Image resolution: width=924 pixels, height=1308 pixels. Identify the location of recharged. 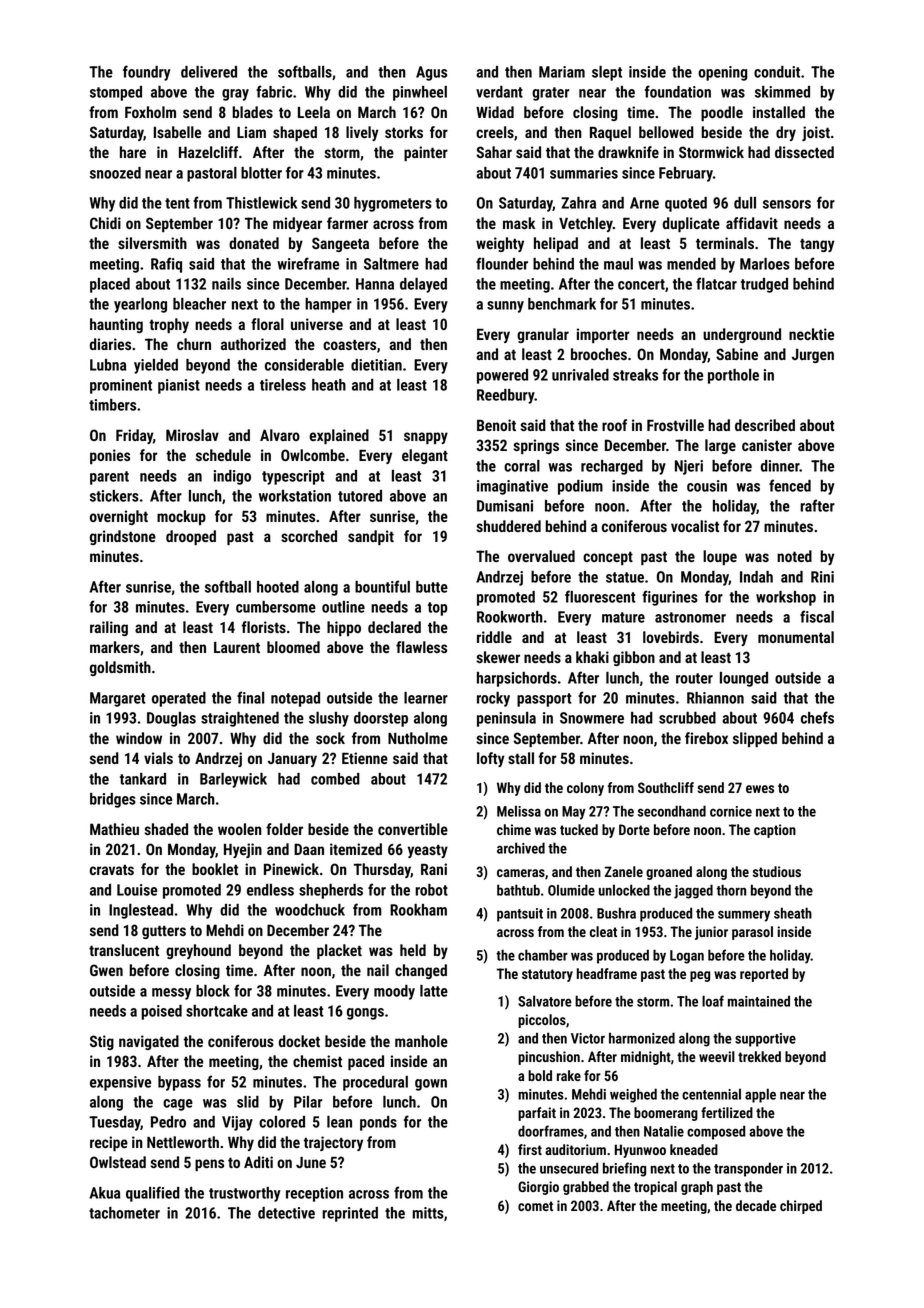
(612, 467).
